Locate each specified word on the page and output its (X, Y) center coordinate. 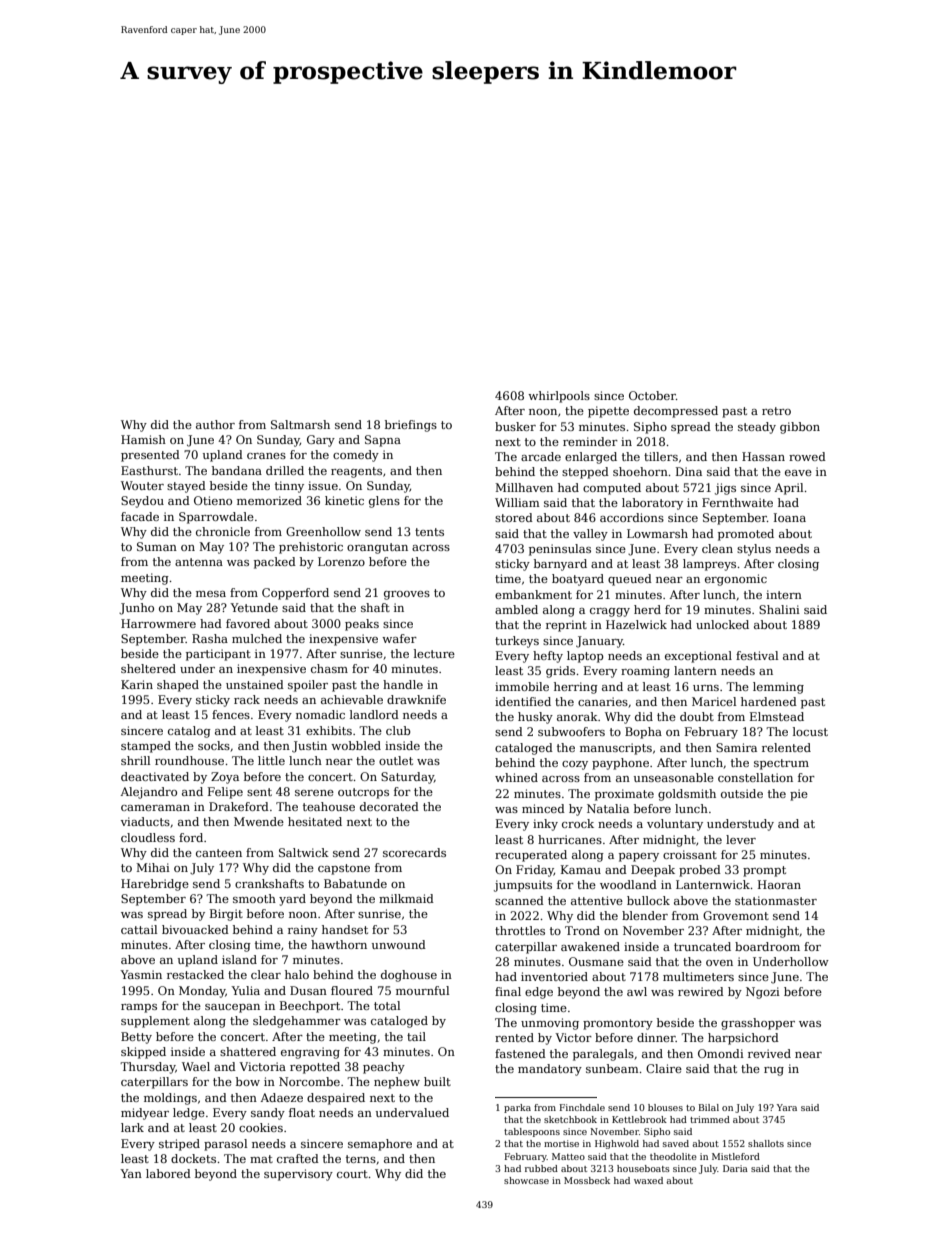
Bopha (643, 733)
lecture (434, 653)
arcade (541, 456)
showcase (526, 1180)
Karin (137, 684)
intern (784, 594)
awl (637, 991)
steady (757, 428)
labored (168, 1173)
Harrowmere (158, 623)
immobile (522, 686)
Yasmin (141, 974)
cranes (266, 456)
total (387, 1005)
